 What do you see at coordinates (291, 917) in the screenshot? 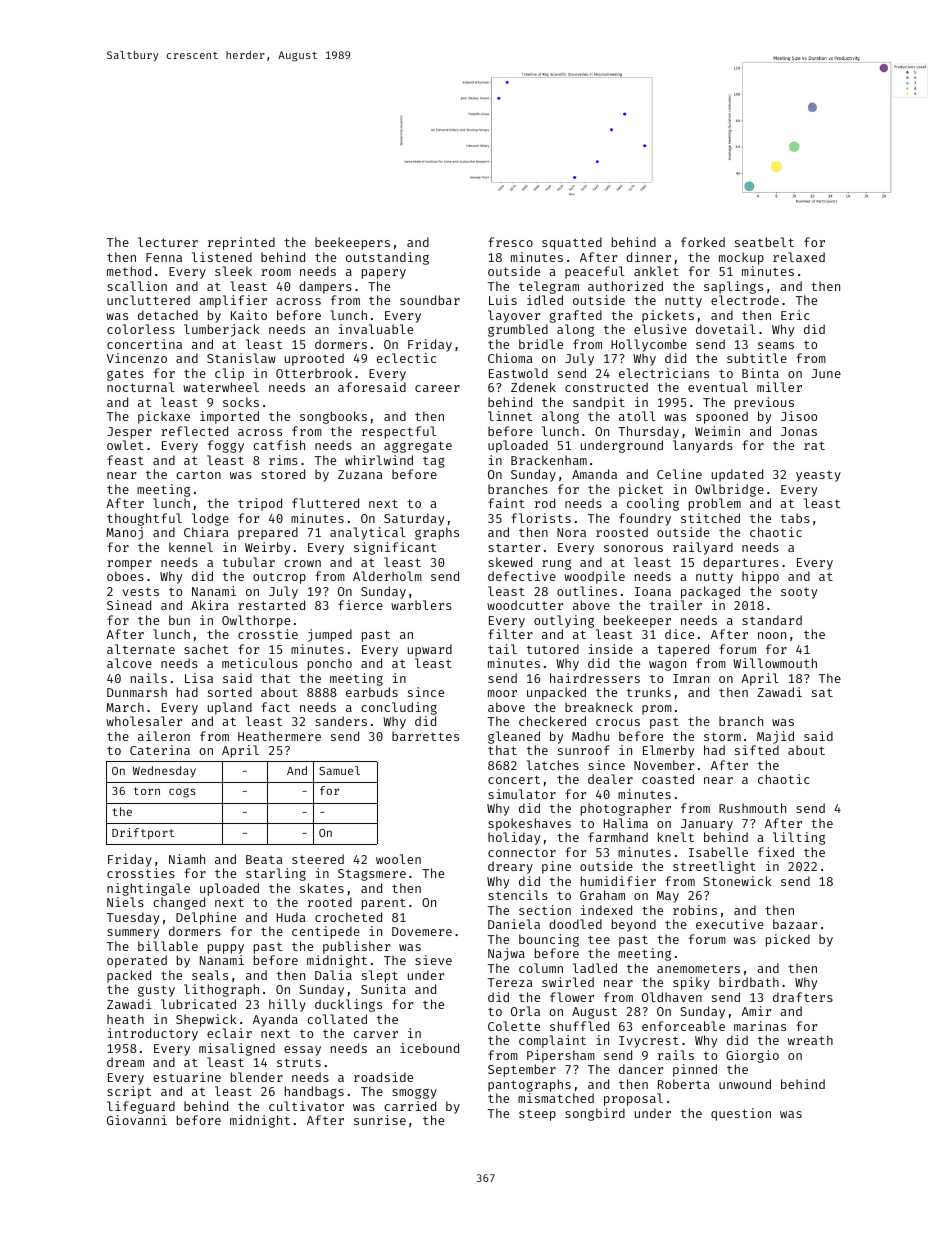
I see `Huda` at bounding box center [291, 917].
